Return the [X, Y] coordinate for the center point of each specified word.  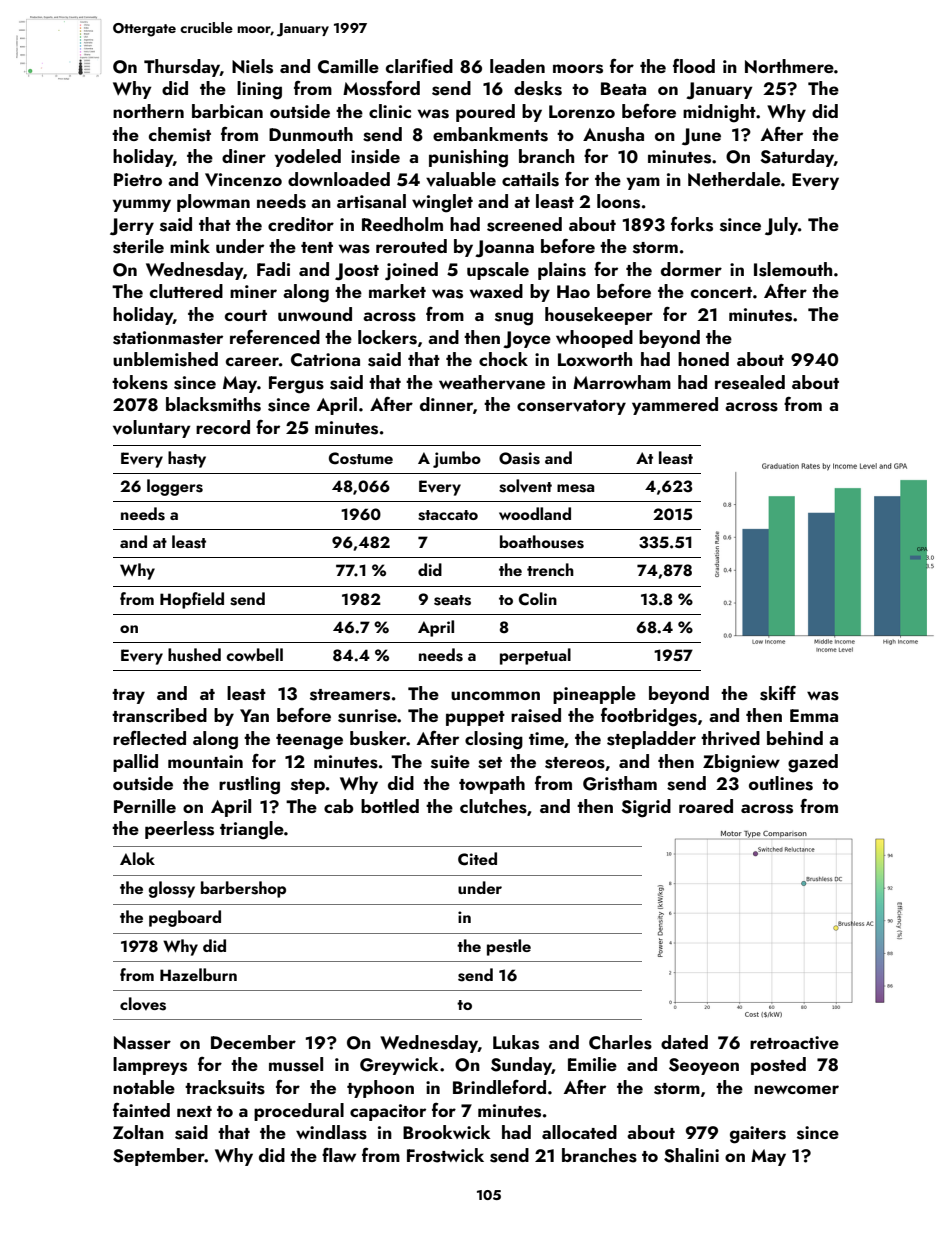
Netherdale [734, 179]
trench [550, 569]
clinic [390, 111]
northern [148, 111]
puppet [475, 718]
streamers [350, 695]
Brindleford [499, 1087]
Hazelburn [198, 974]
